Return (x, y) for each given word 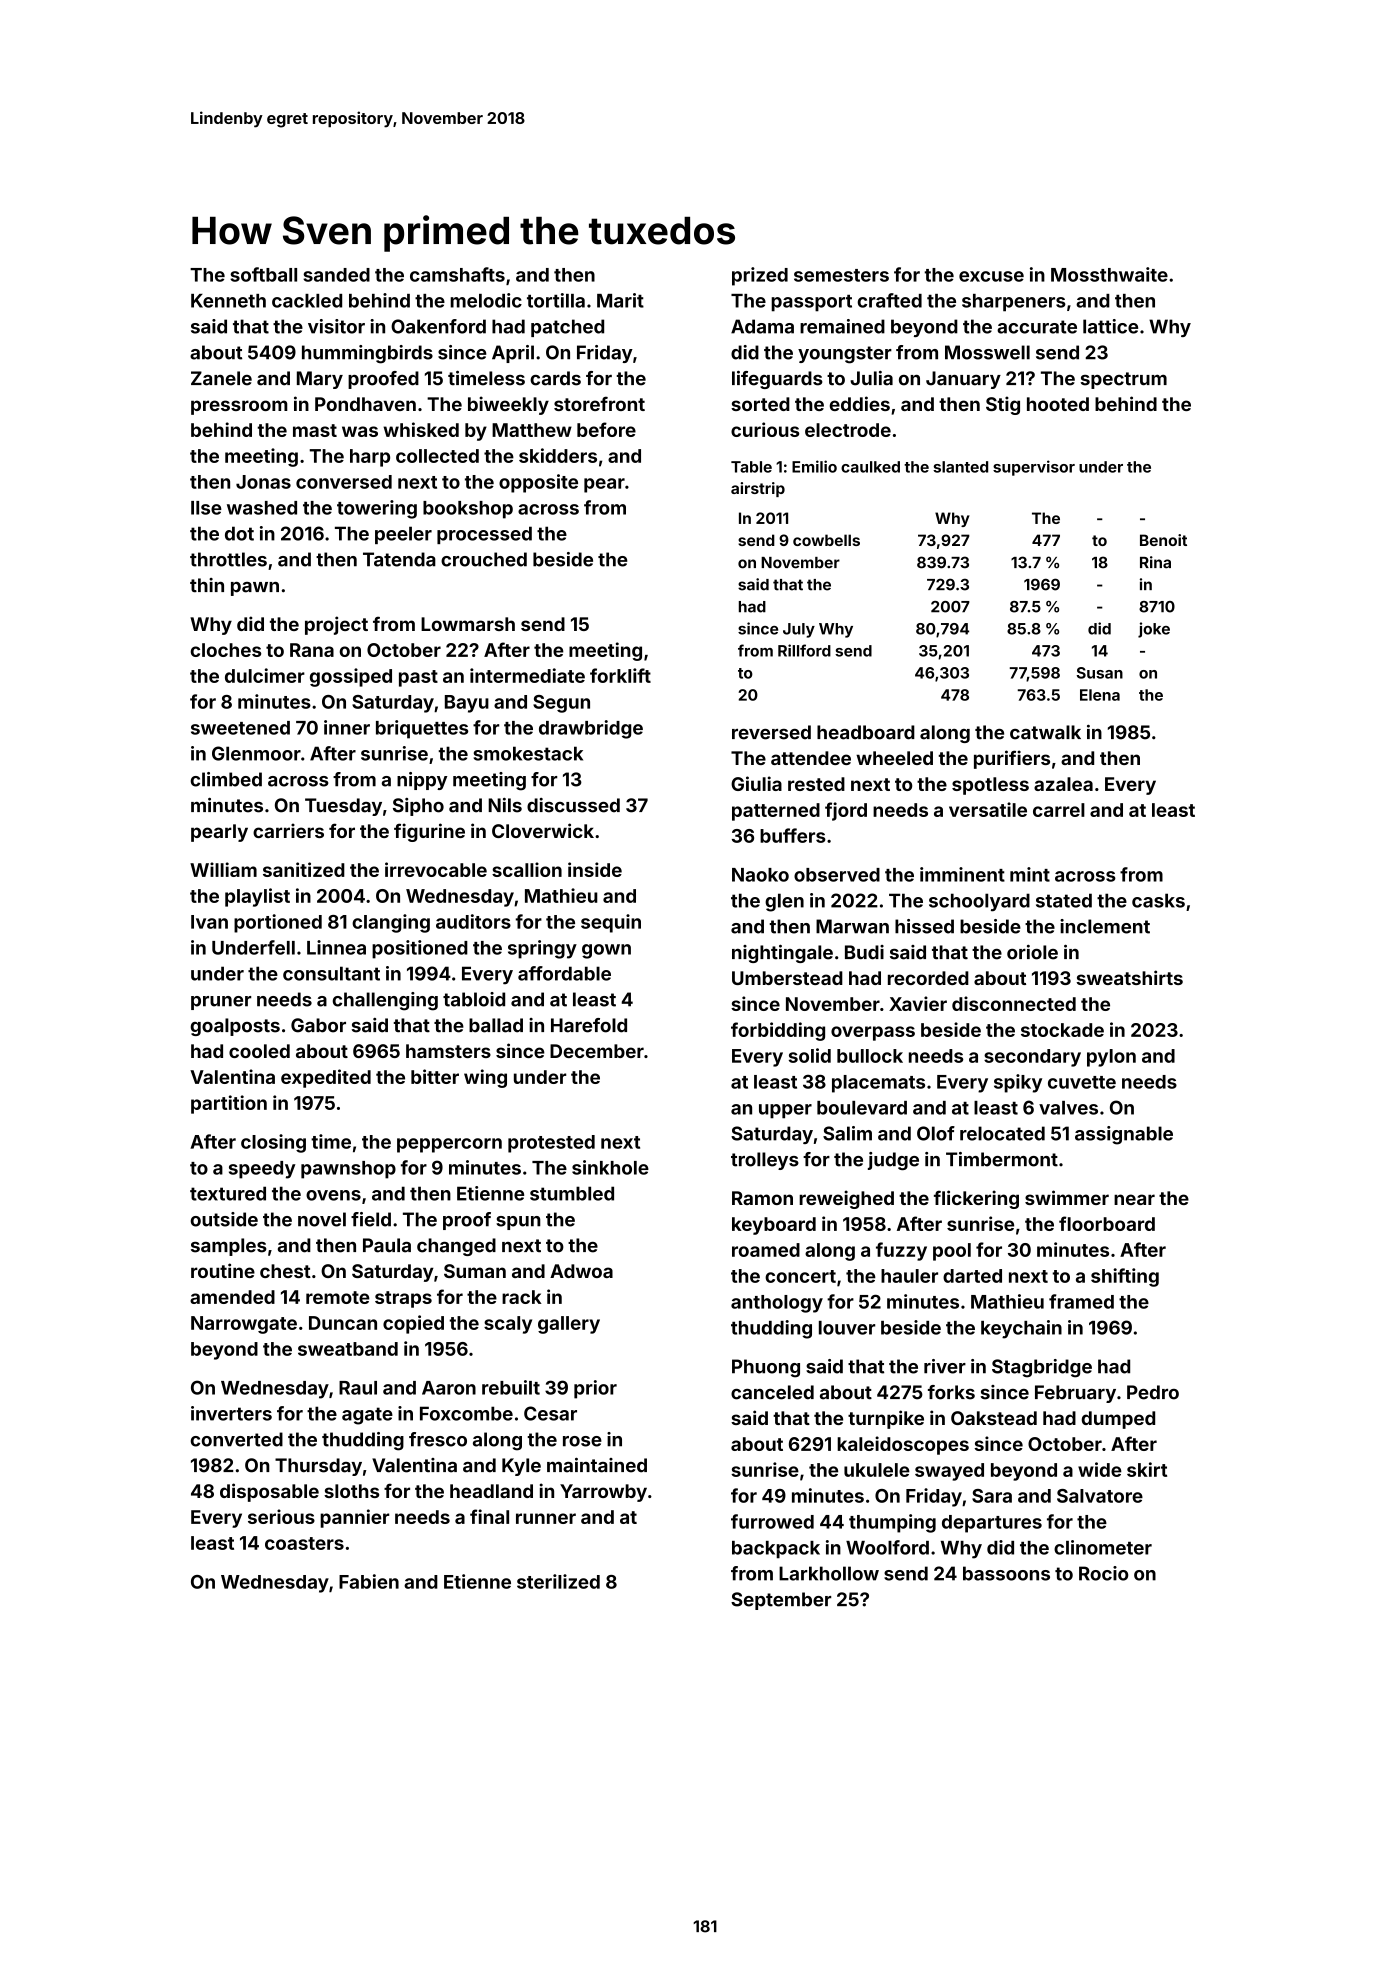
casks (1158, 900)
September (781, 1601)
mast (315, 430)
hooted (1058, 404)
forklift (620, 675)
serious (281, 1516)
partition (229, 1104)
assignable (1124, 1135)
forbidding (778, 1031)
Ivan (209, 922)
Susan (1100, 673)
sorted (760, 404)
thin (207, 585)
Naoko (760, 875)
